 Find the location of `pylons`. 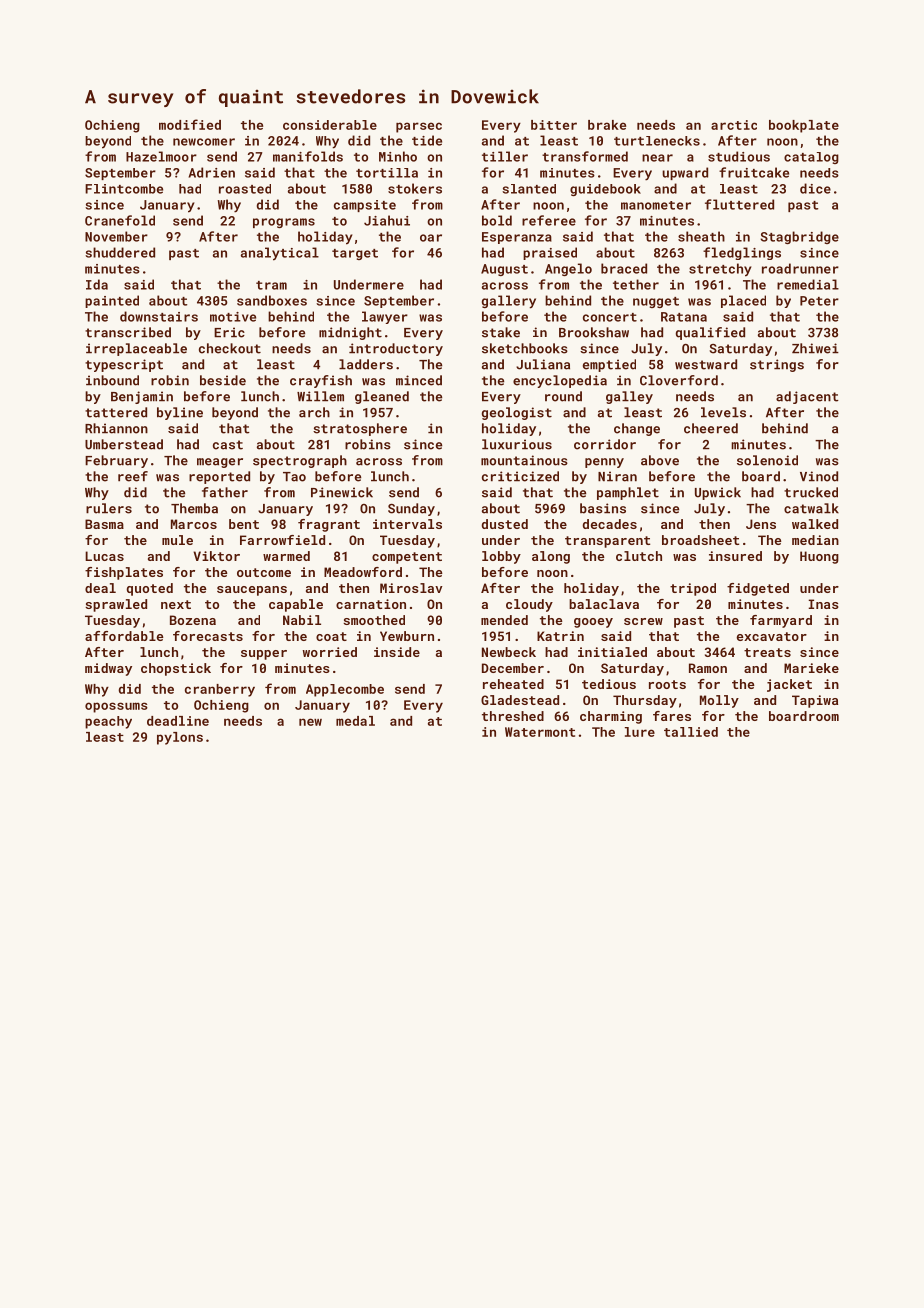

pylons is located at coordinates (180, 738).
